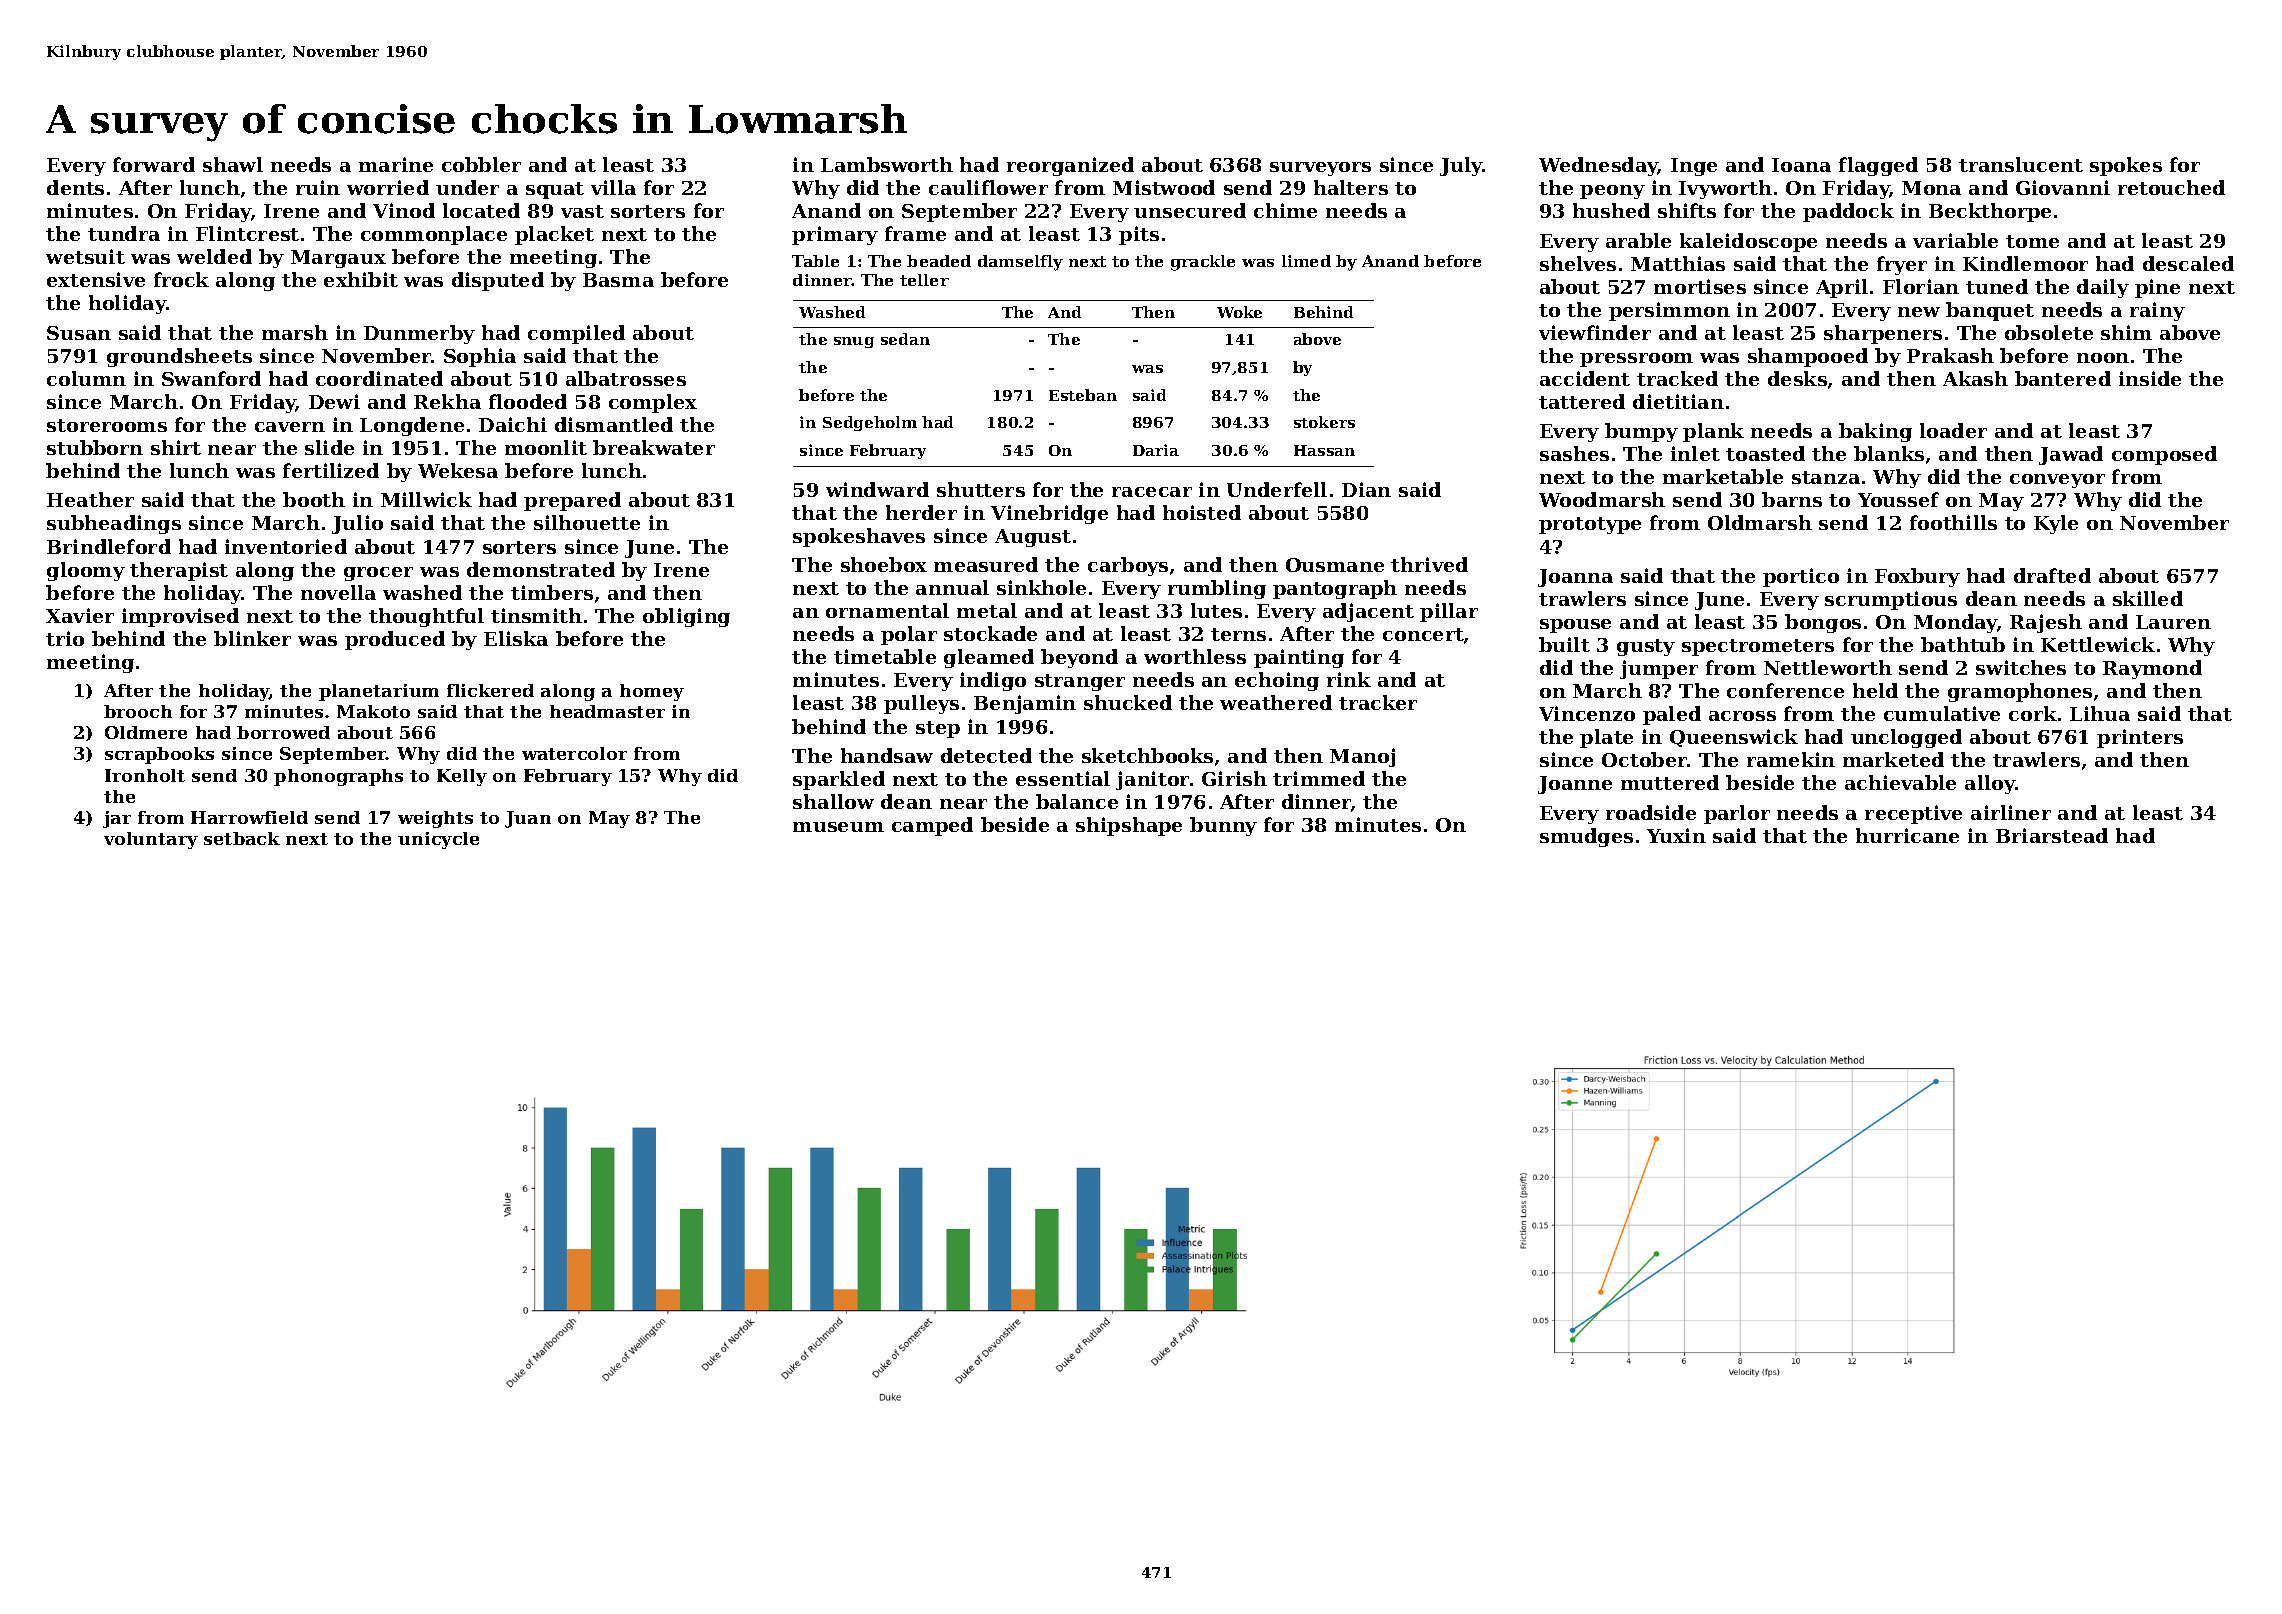 This screenshot has width=2282, height=1614. Describe the element at coordinates (887, 164) in the screenshot. I see `Lambsworth` at that location.
